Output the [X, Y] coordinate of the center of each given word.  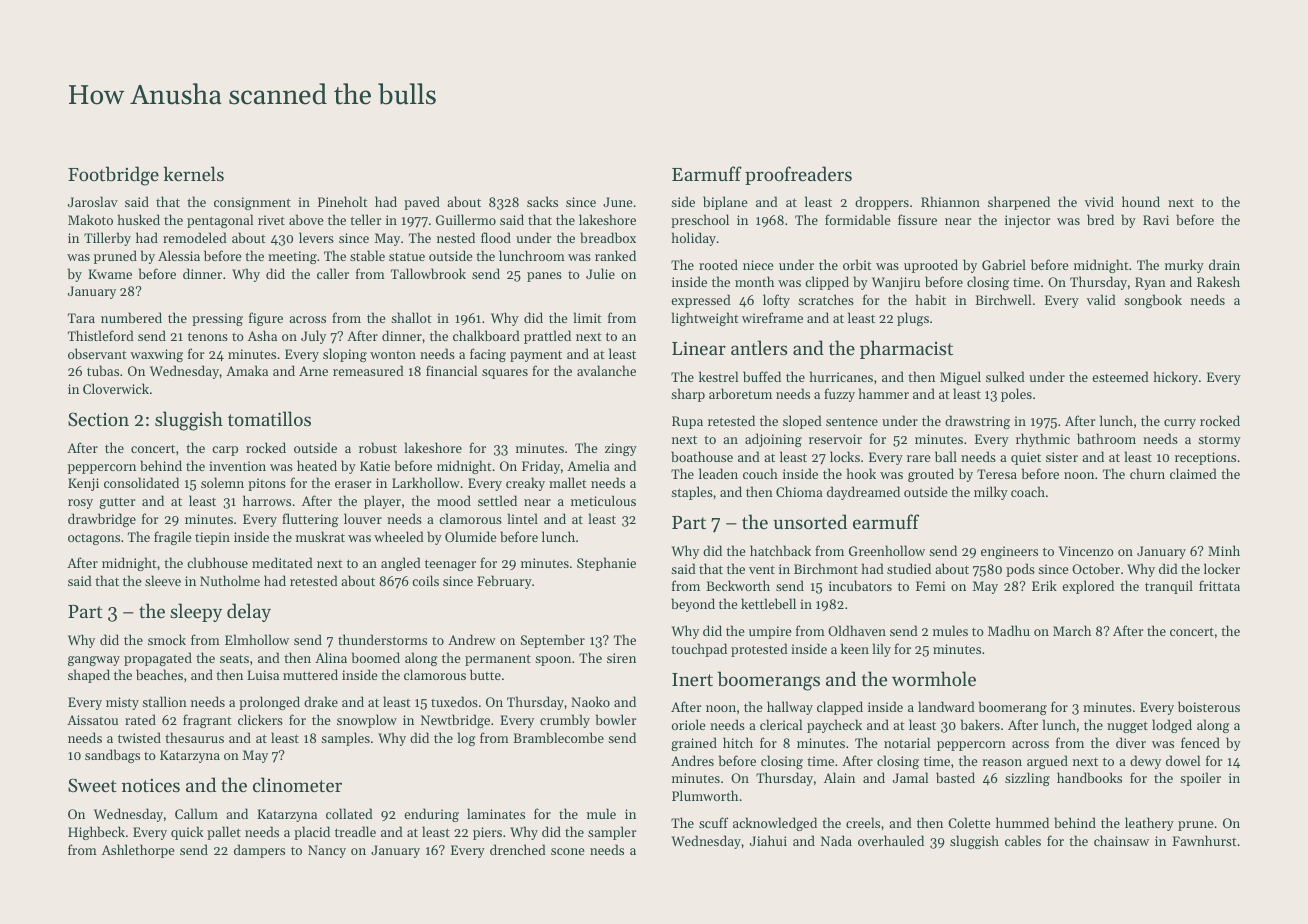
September [553, 641]
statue [407, 256]
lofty [776, 301]
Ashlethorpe [138, 851]
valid [1101, 299]
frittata [1219, 585]
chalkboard [486, 335]
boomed [376, 657]
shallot [411, 317]
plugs [913, 319]
